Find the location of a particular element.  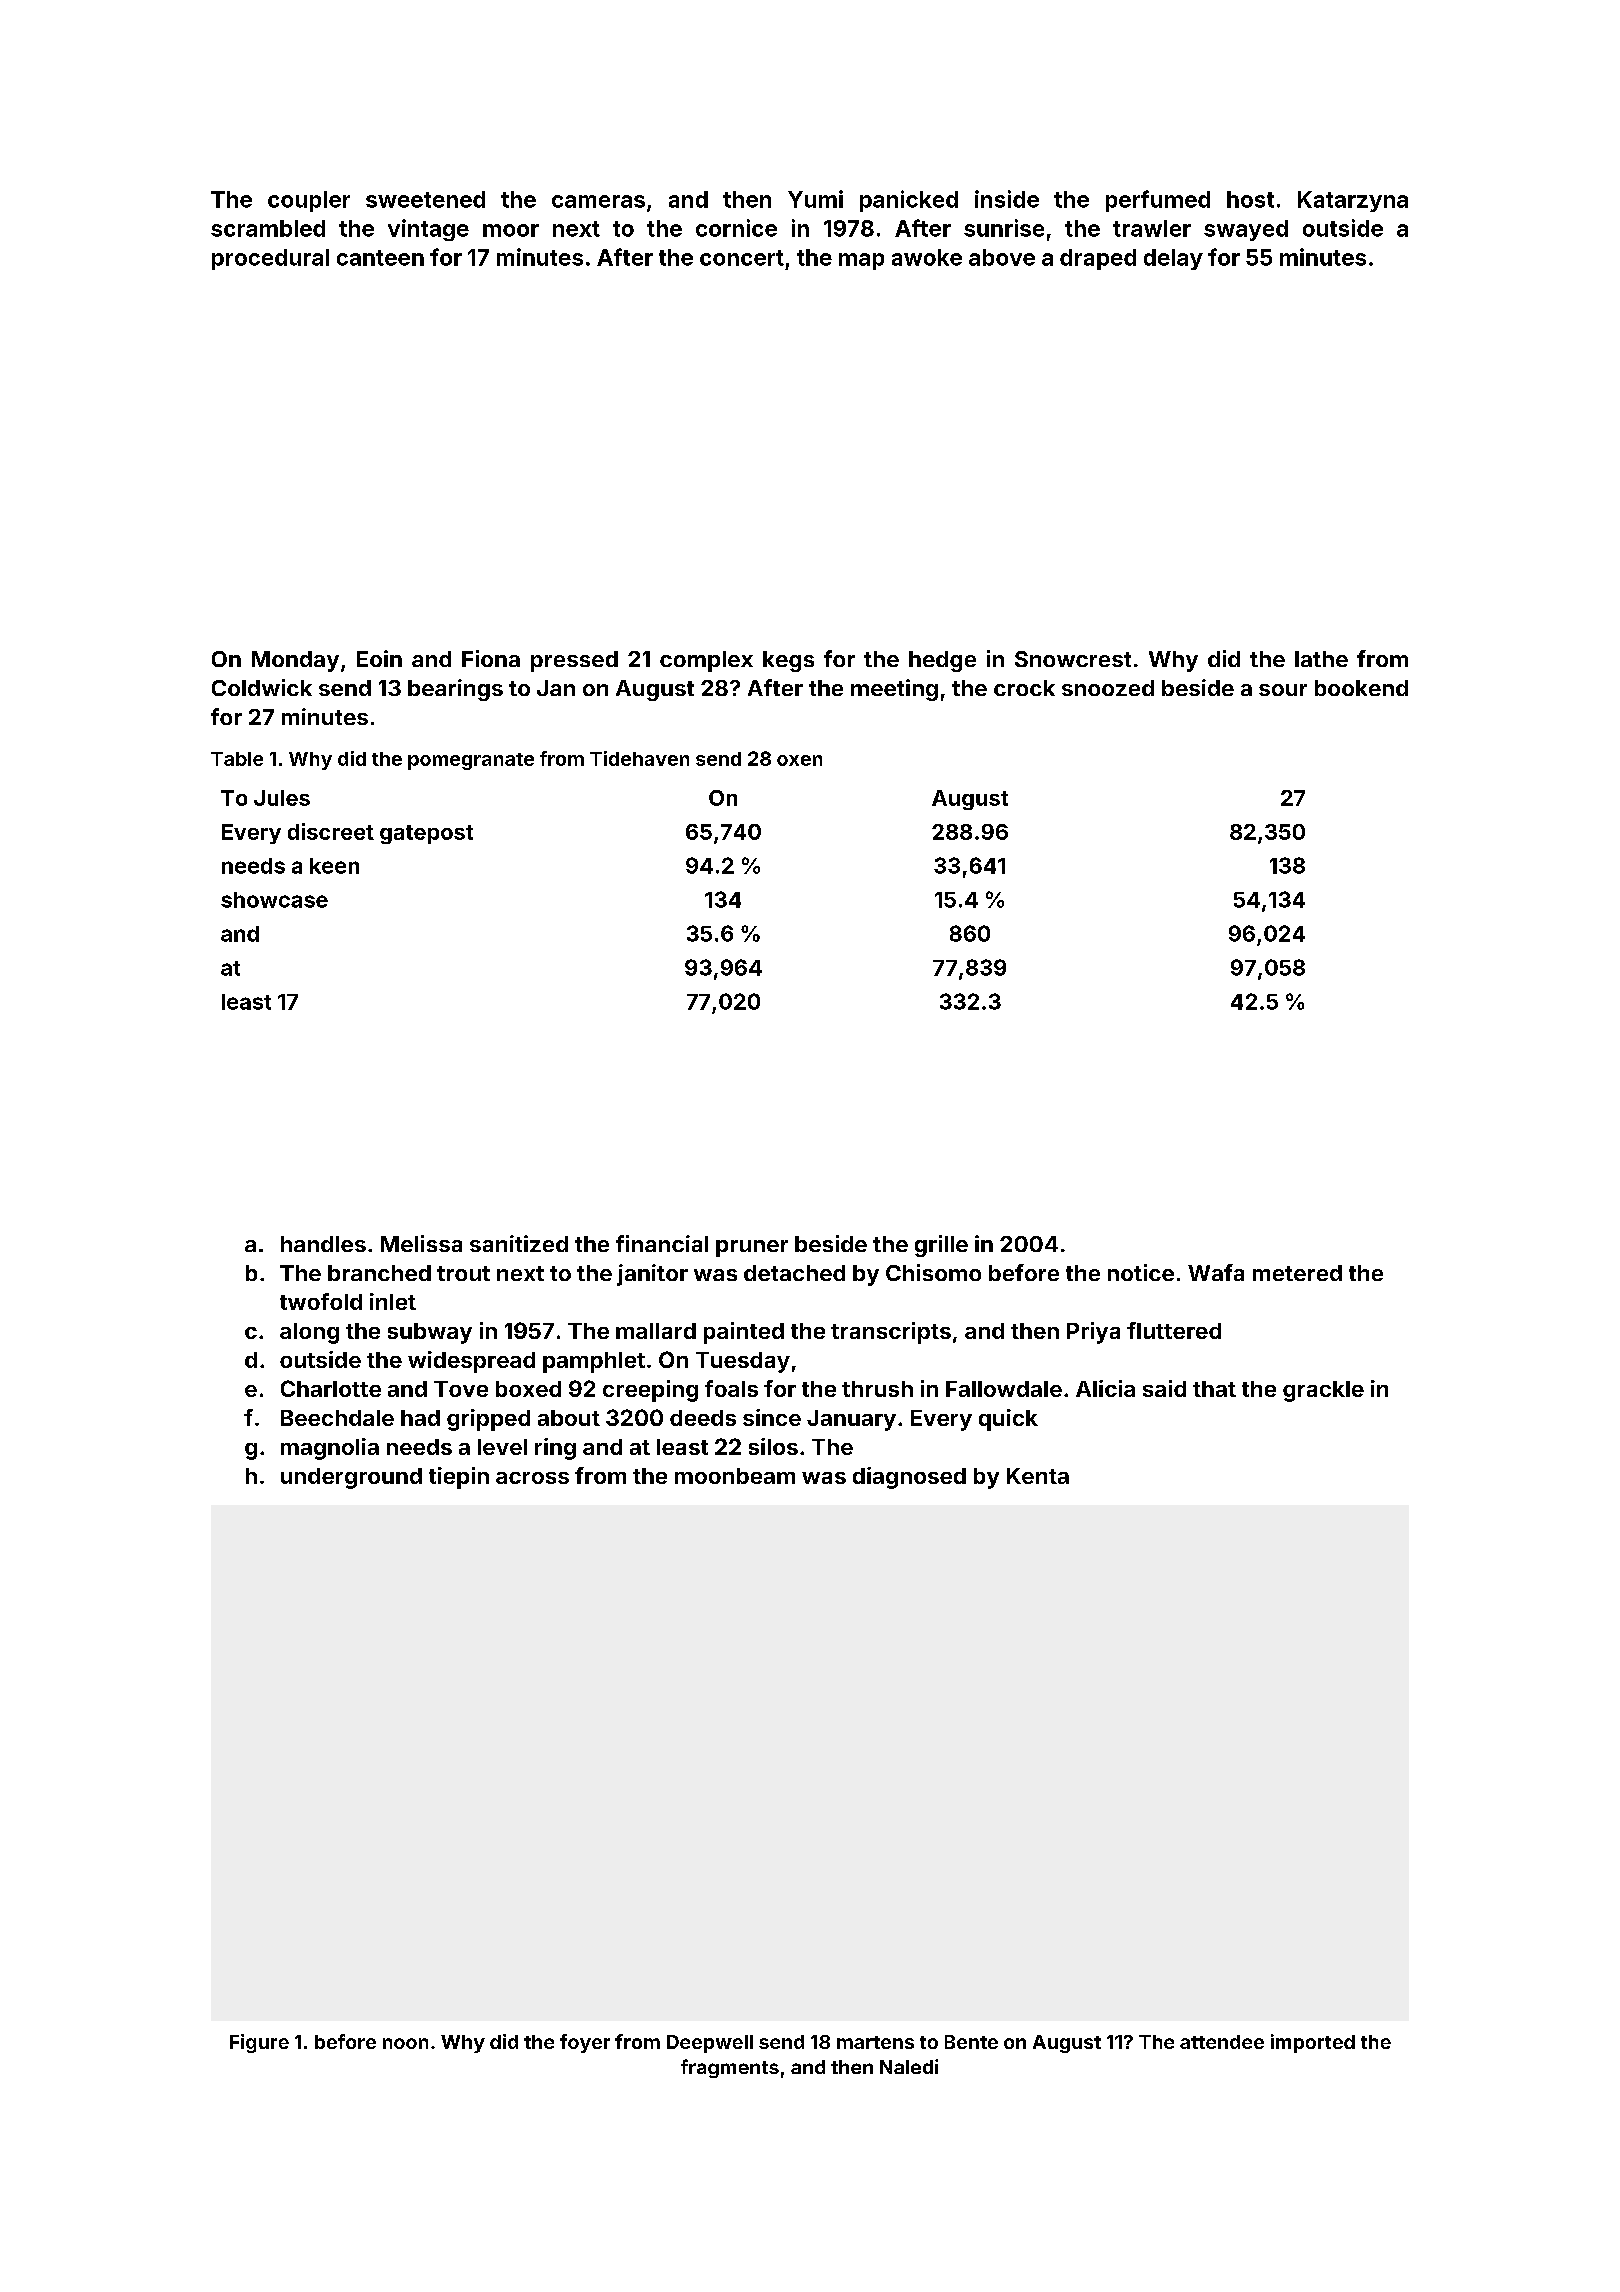

Naledi is located at coordinates (909, 2066).
